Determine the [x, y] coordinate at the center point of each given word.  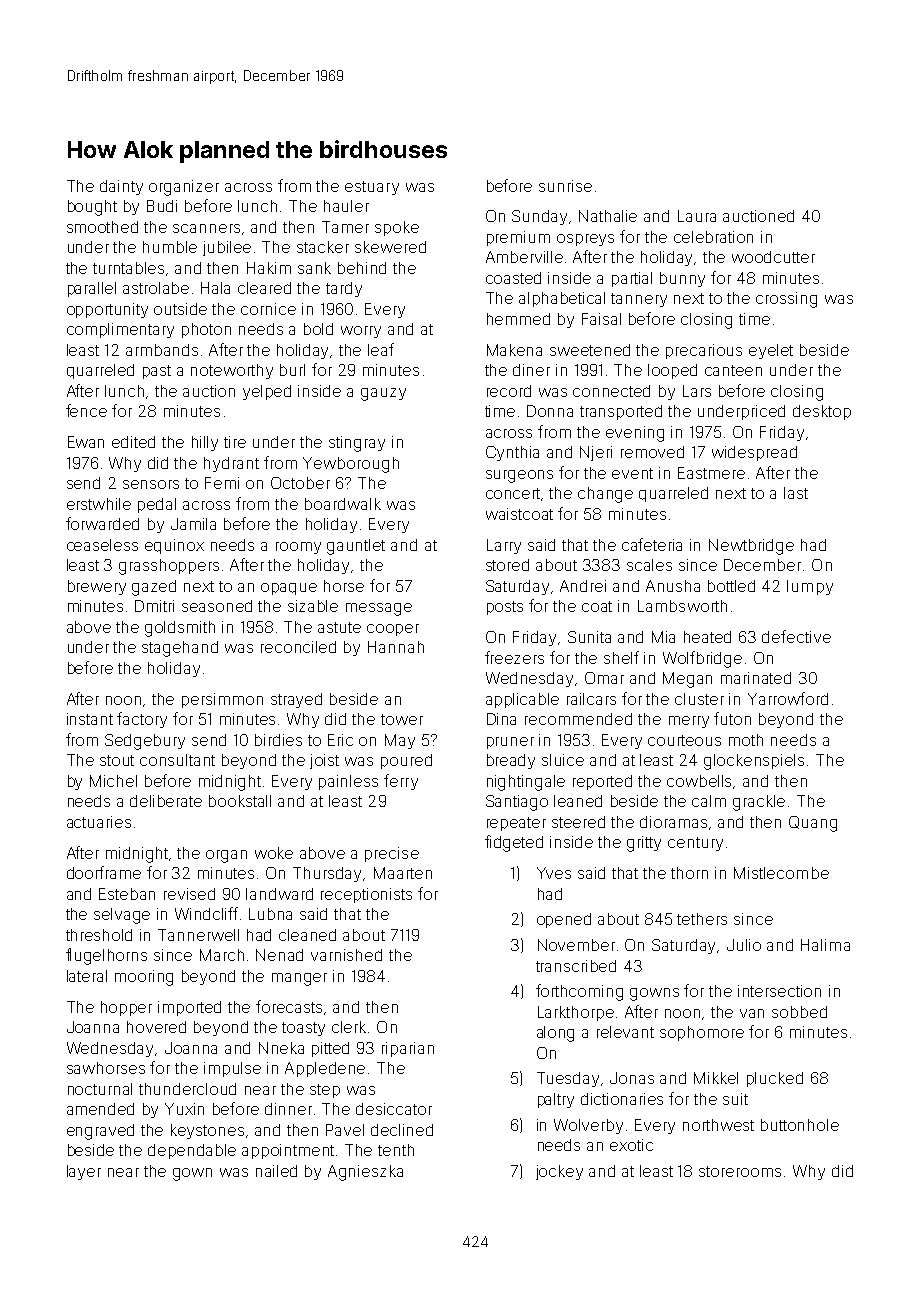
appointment [288, 1151]
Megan [687, 680]
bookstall [240, 801]
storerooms [740, 1171]
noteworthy [232, 371]
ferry [401, 782]
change [605, 495]
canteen [733, 370]
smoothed [102, 227]
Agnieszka [365, 1173]
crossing [786, 300]
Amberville [524, 257]
